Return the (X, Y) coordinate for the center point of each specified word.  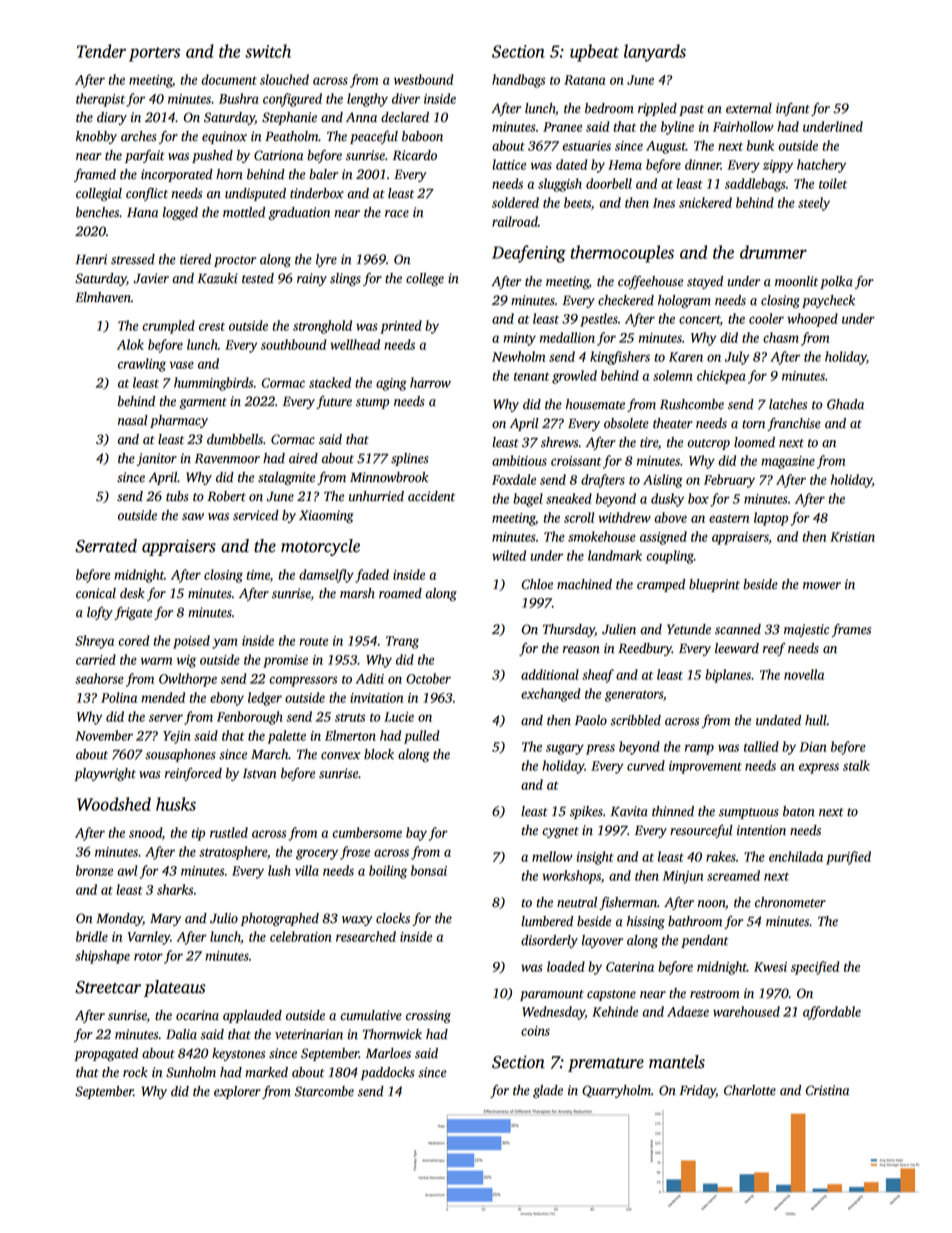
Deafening (529, 254)
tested (258, 278)
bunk (760, 145)
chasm (781, 337)
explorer (237, 1092)
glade (548, 1091)
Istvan (259, 774)
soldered (515, 202)
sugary (565, 749)
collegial (99, 194)
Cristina (827, 1090)
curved (646, 765)
